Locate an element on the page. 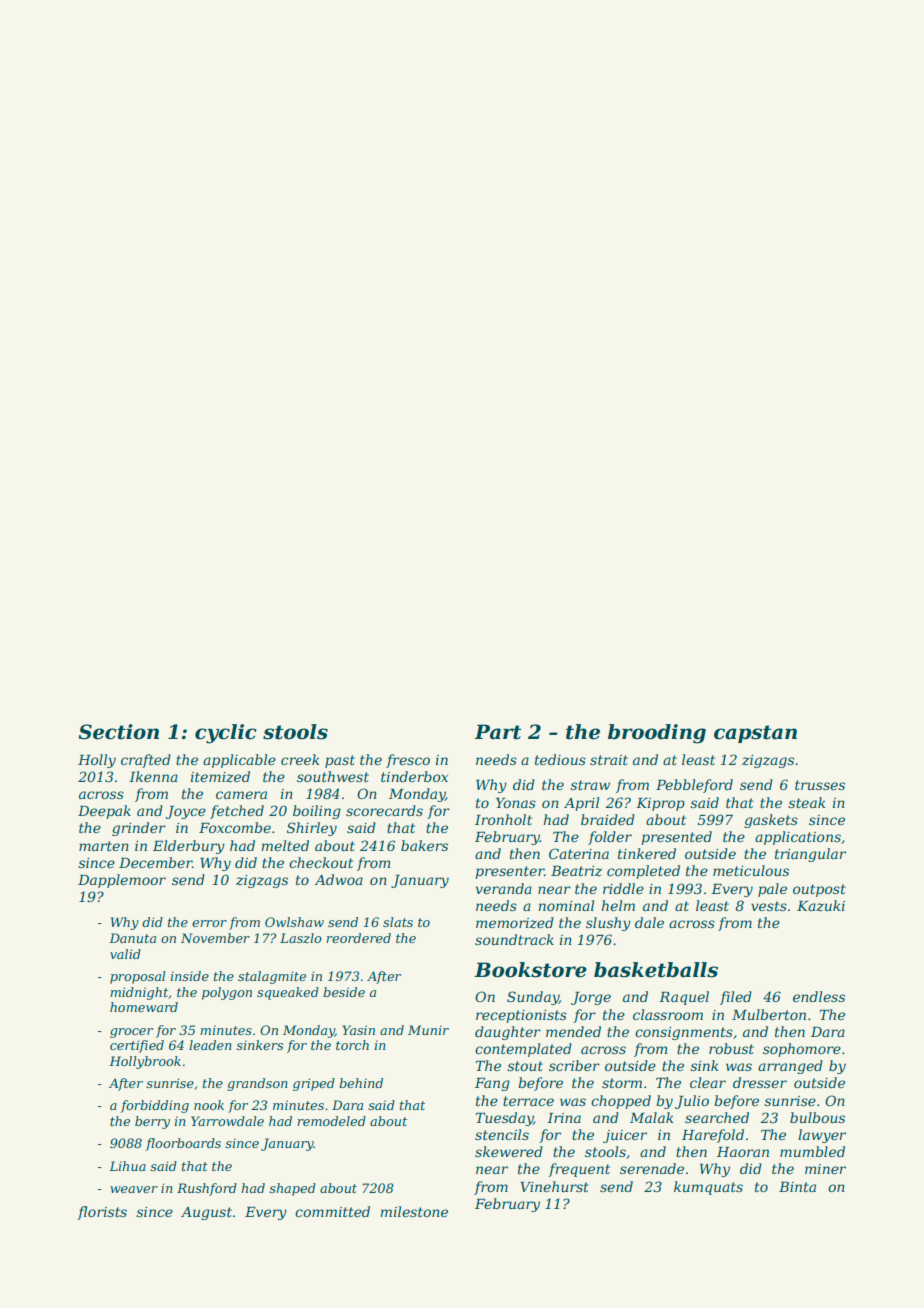 This image has height=1308, width=924. beside is located at coordinates (344, 992).
